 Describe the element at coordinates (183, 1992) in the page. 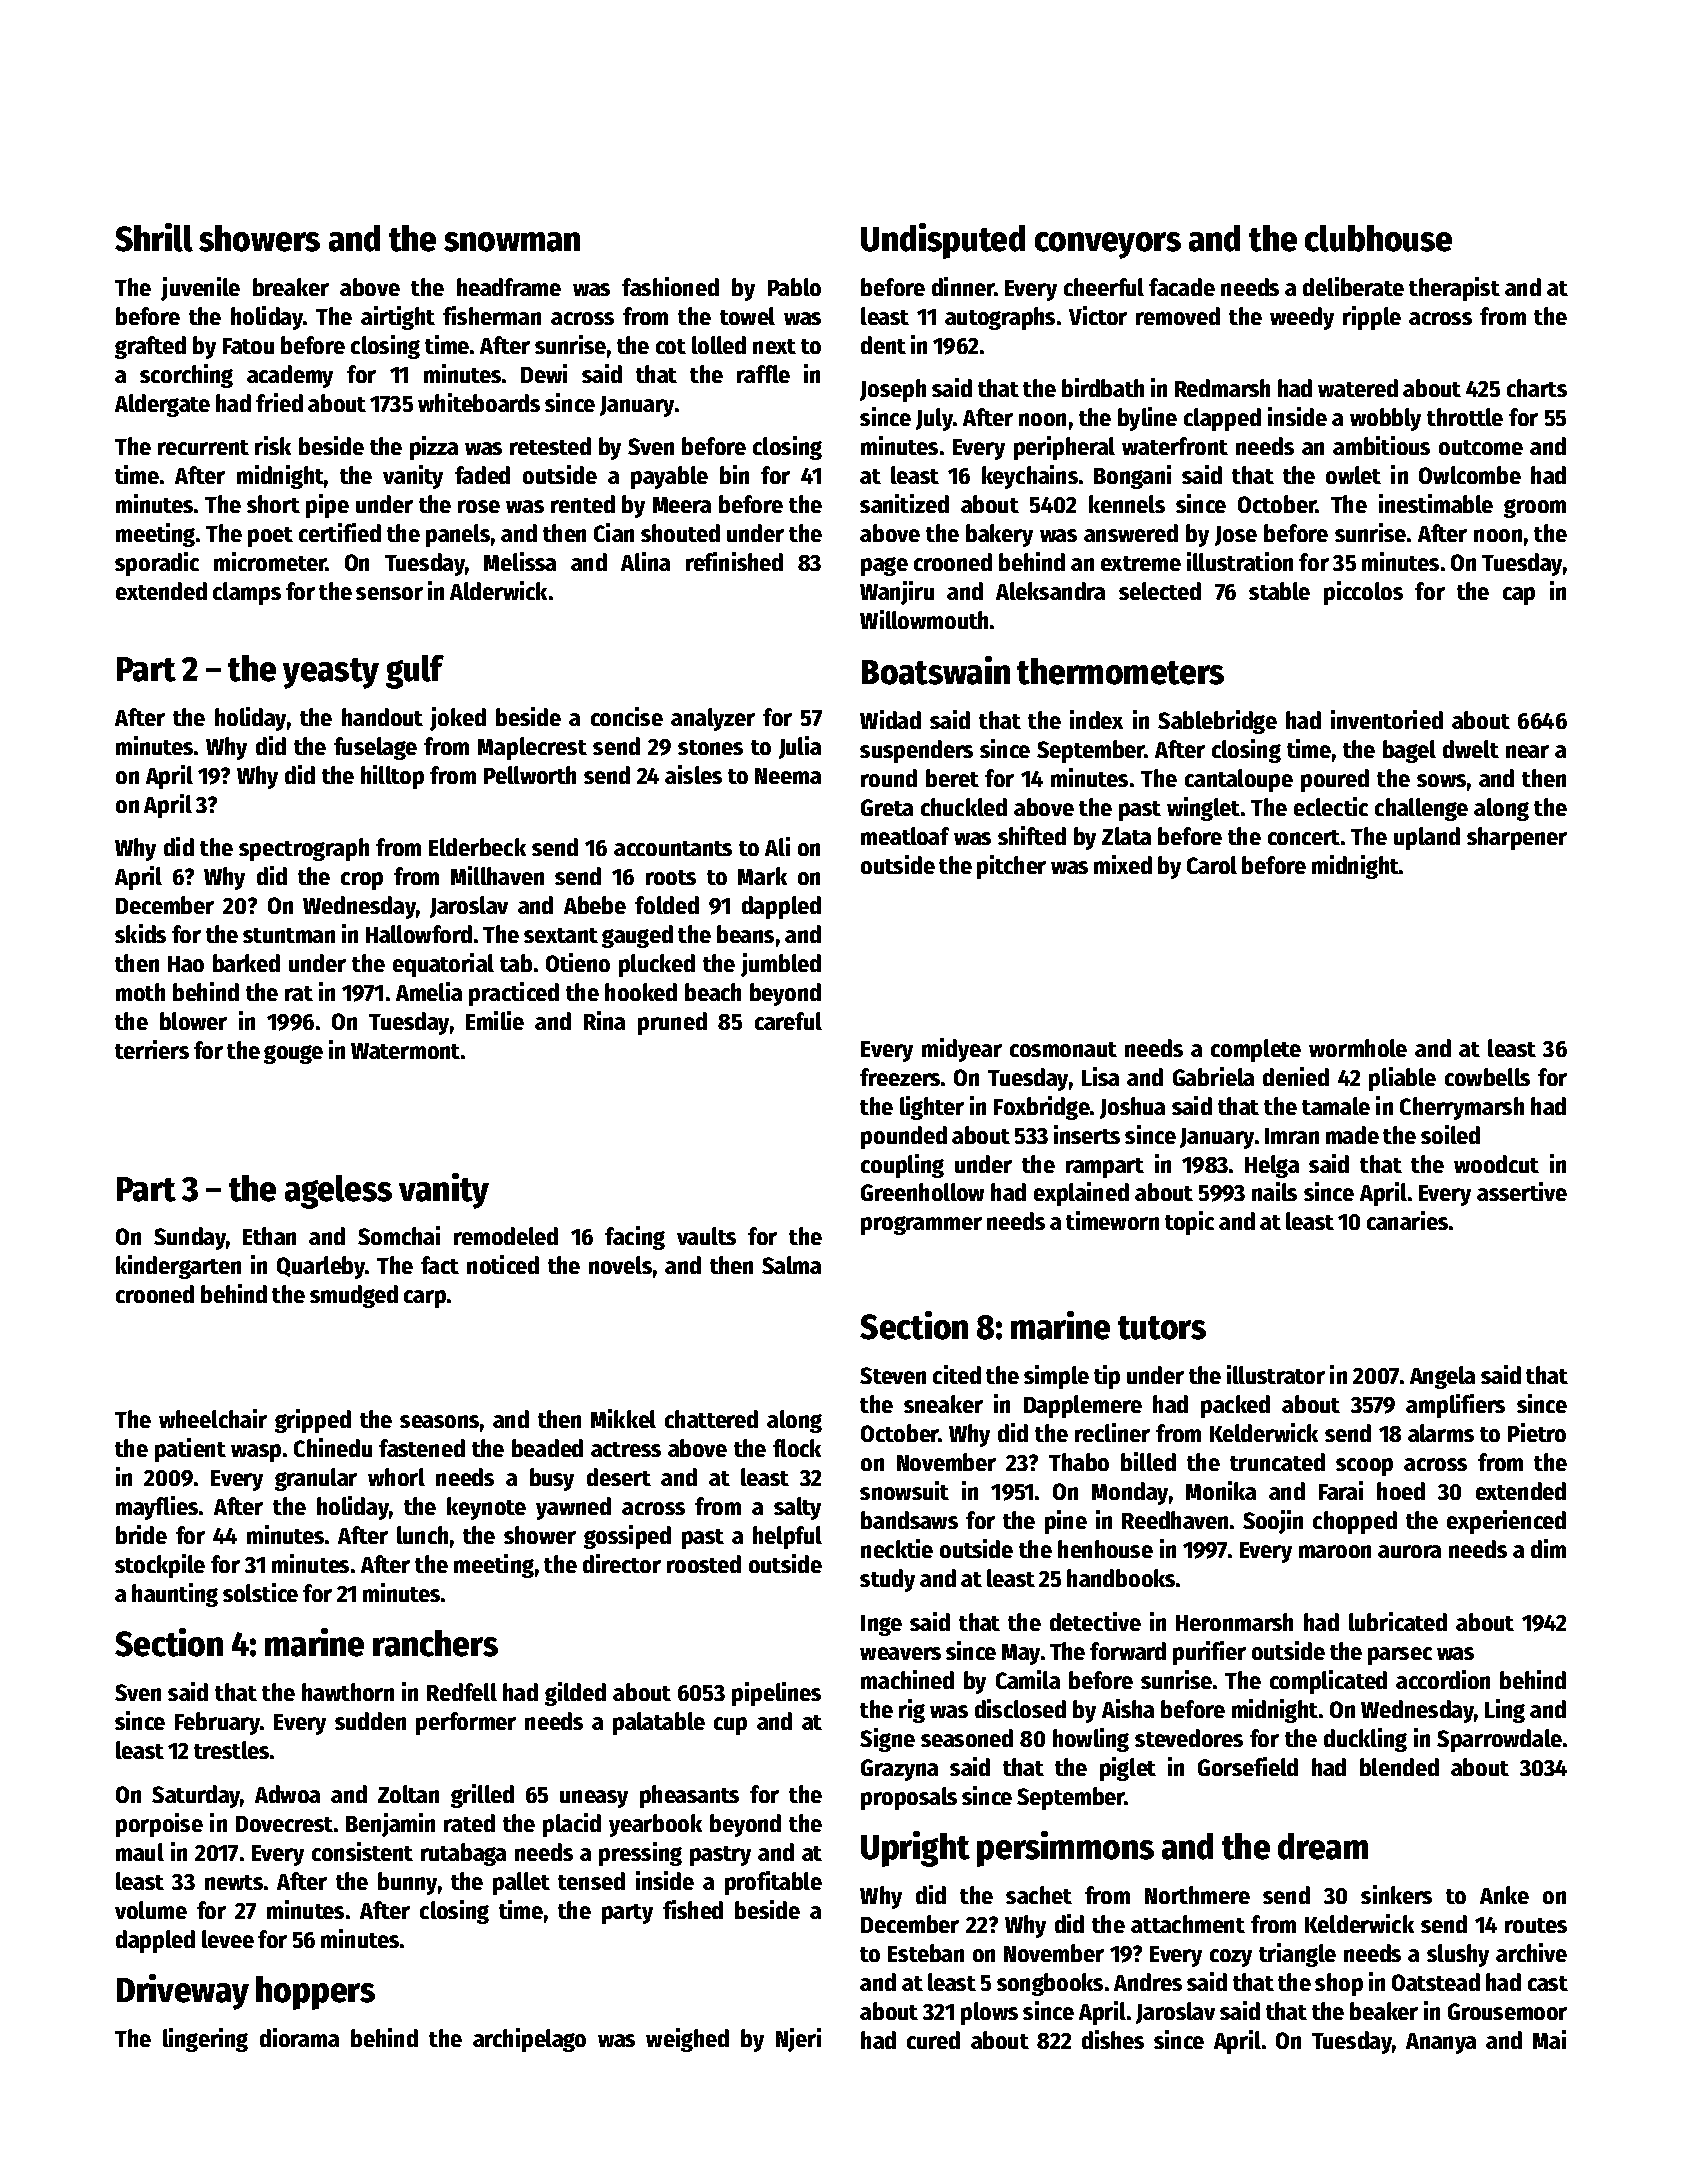

I see `Driveway` at that location.
